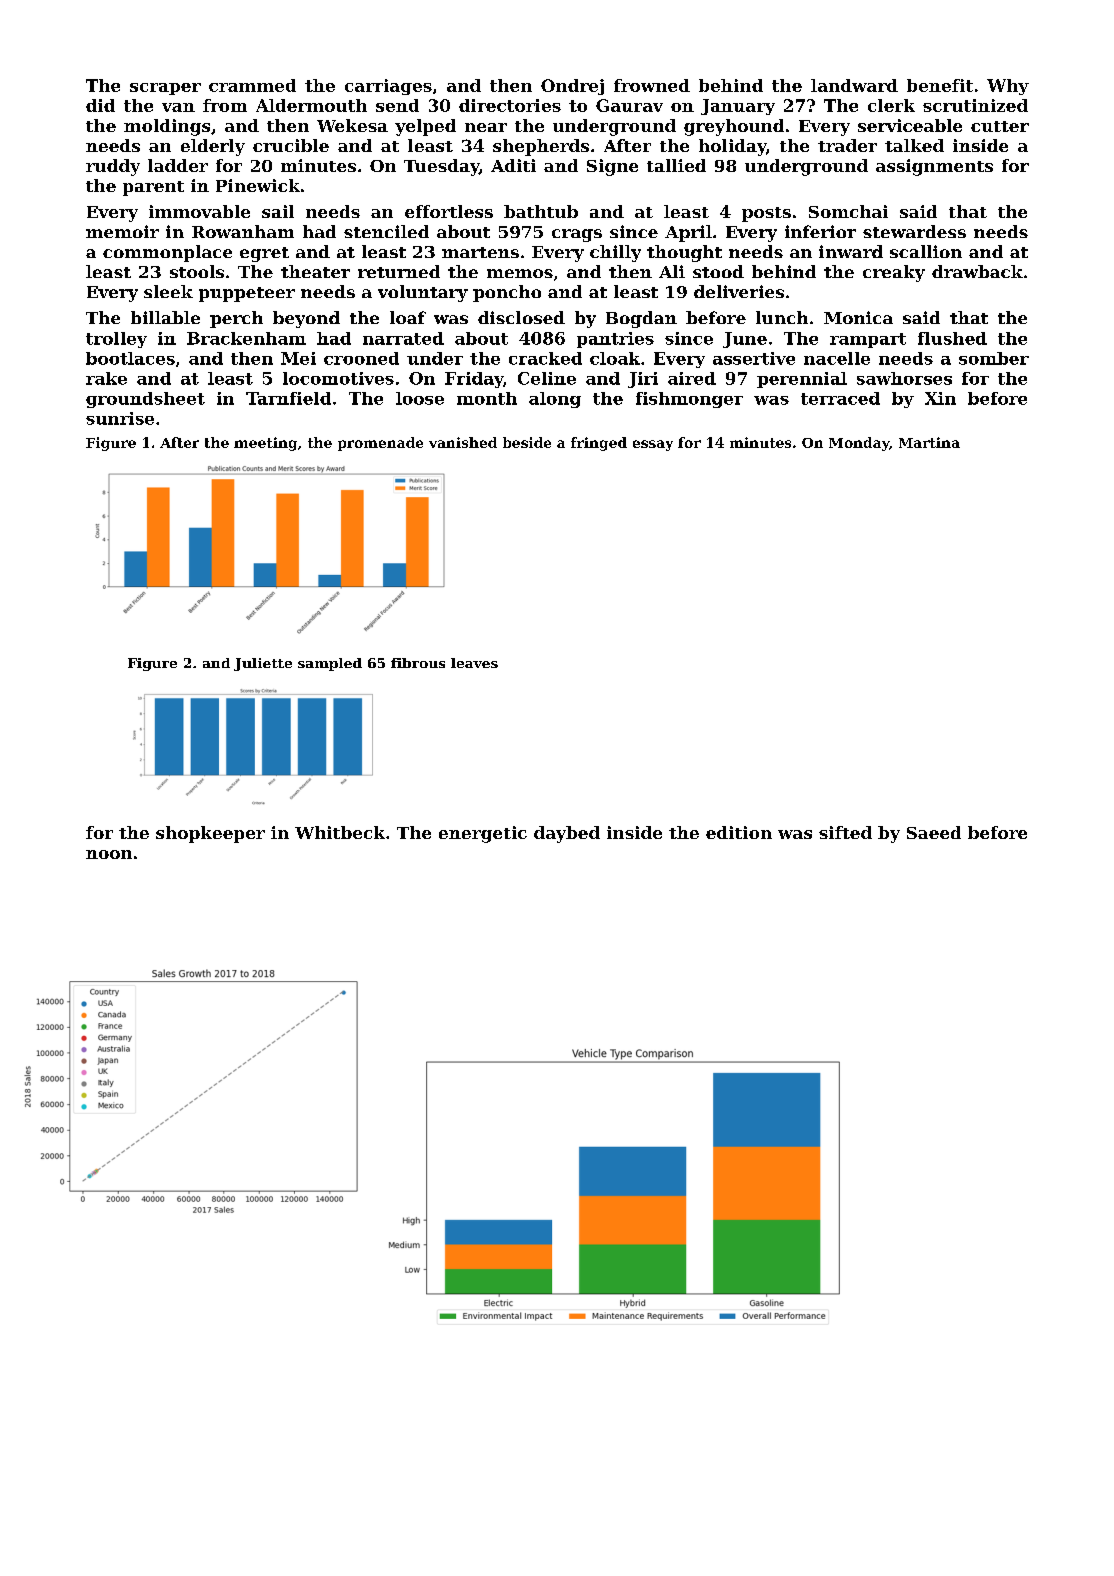  Describe the element at coordinates (891, 105) in the screenshot. I see `clerk` at that location.
